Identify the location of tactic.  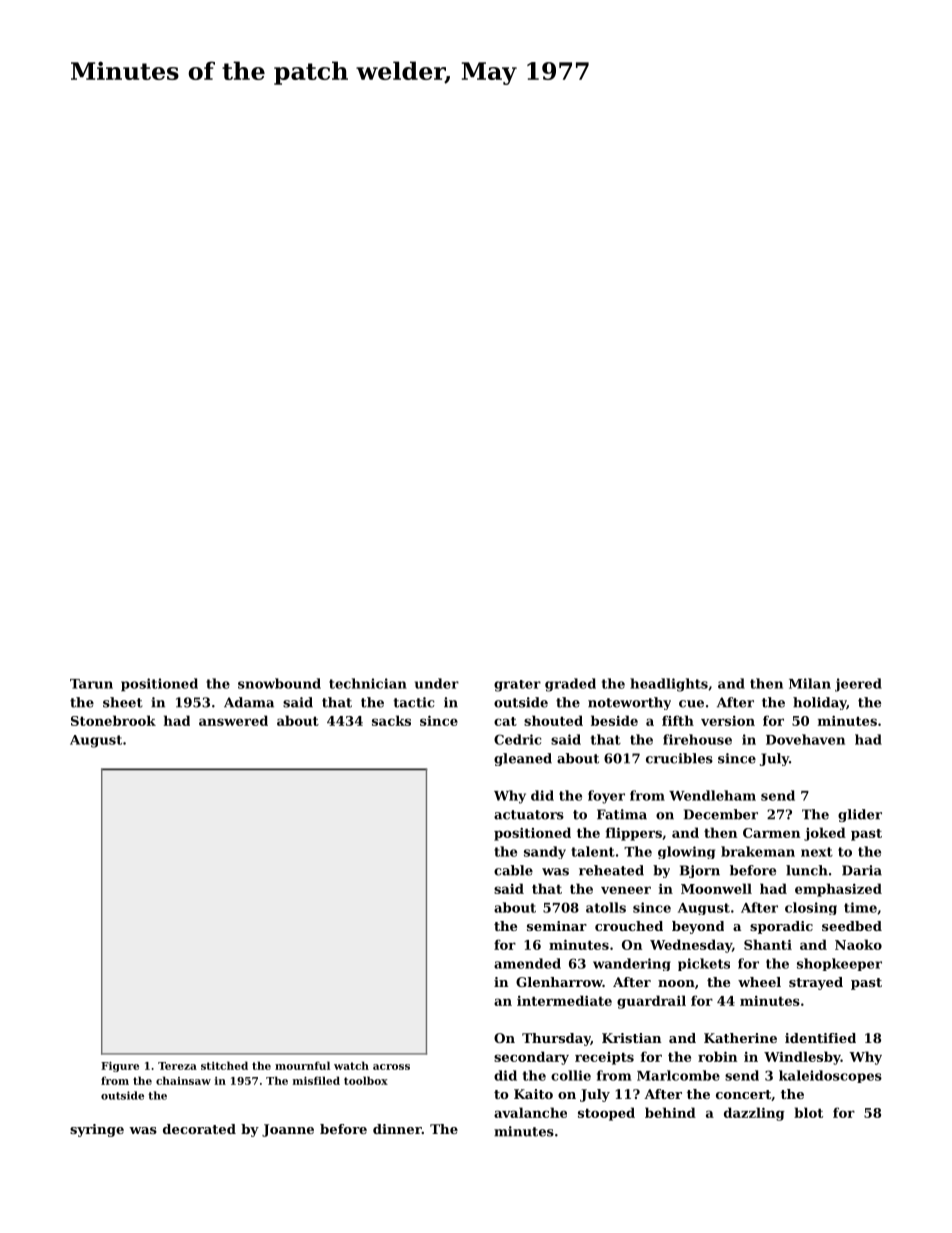
(414, 702).
